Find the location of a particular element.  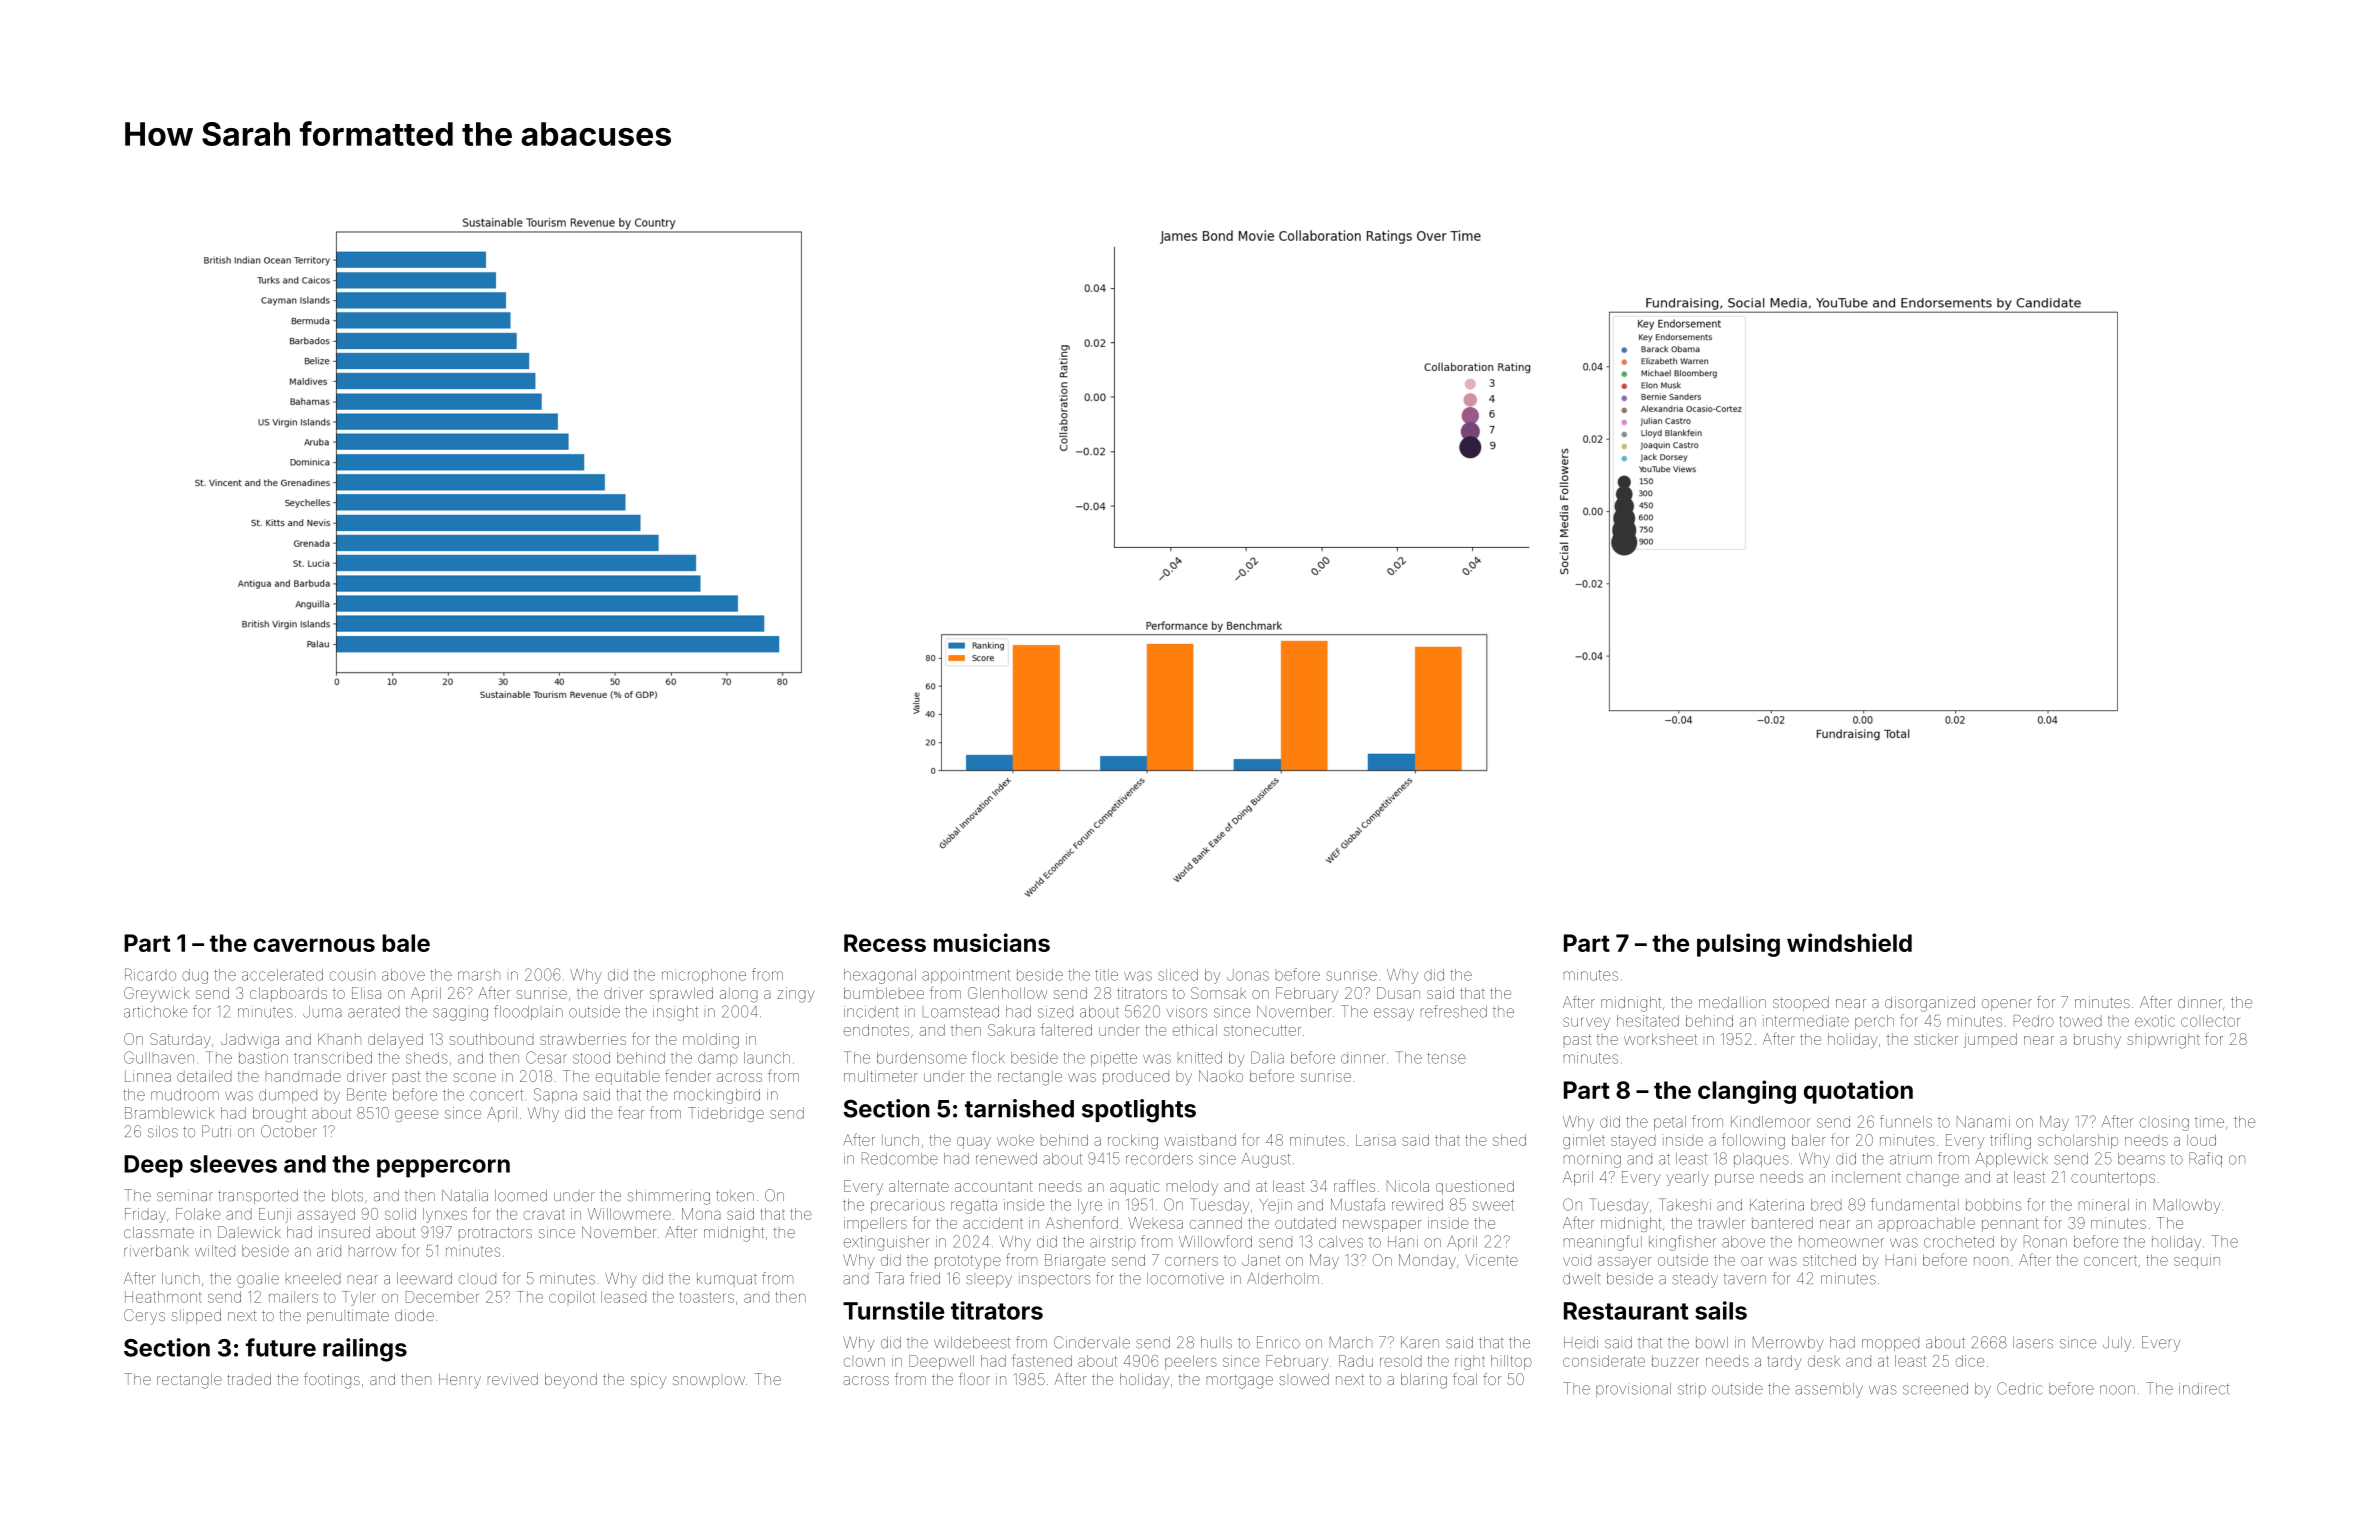

goalie is located at coordinates (258, 1280).
